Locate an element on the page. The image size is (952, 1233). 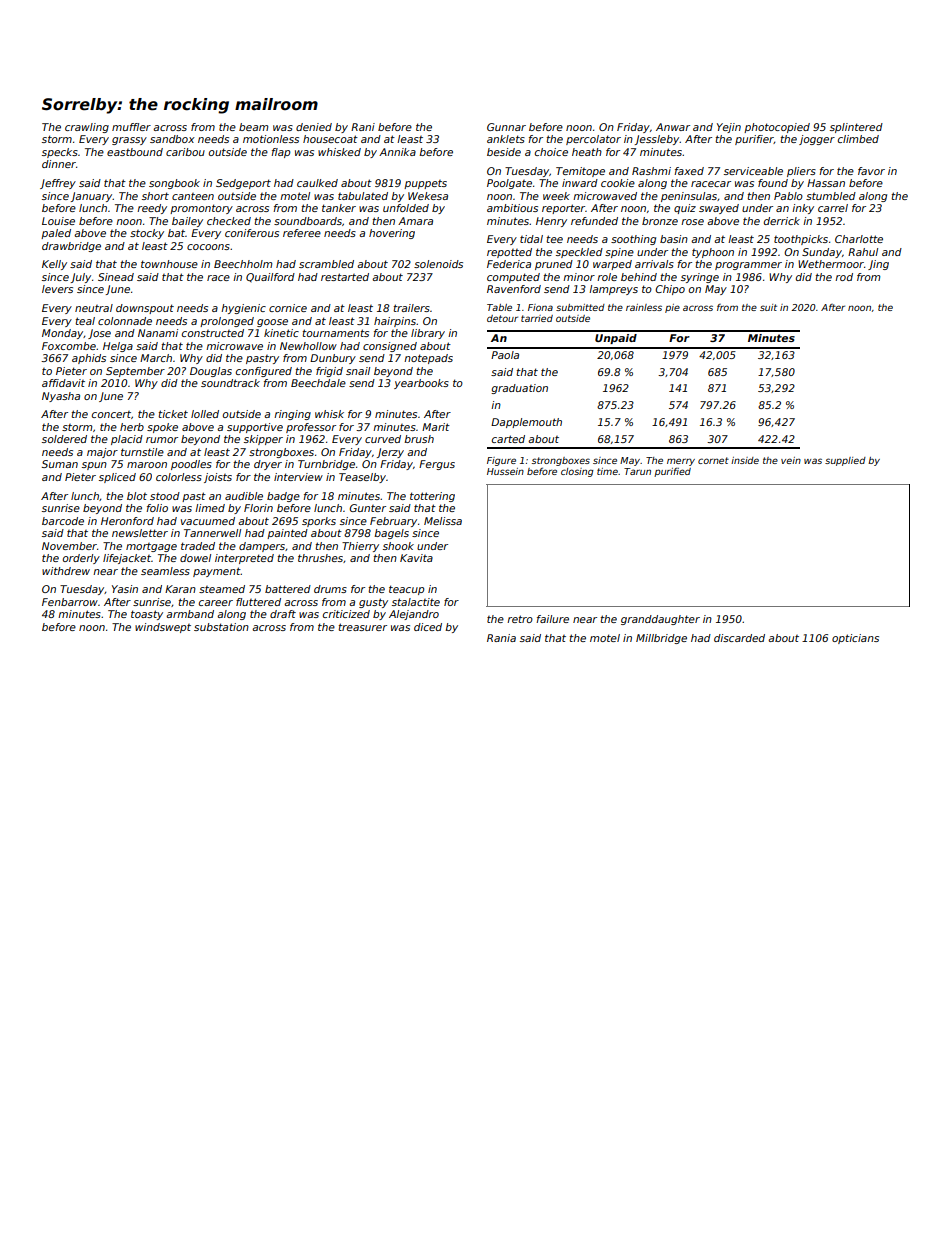
windswept is located at coordinates (163, 628).
